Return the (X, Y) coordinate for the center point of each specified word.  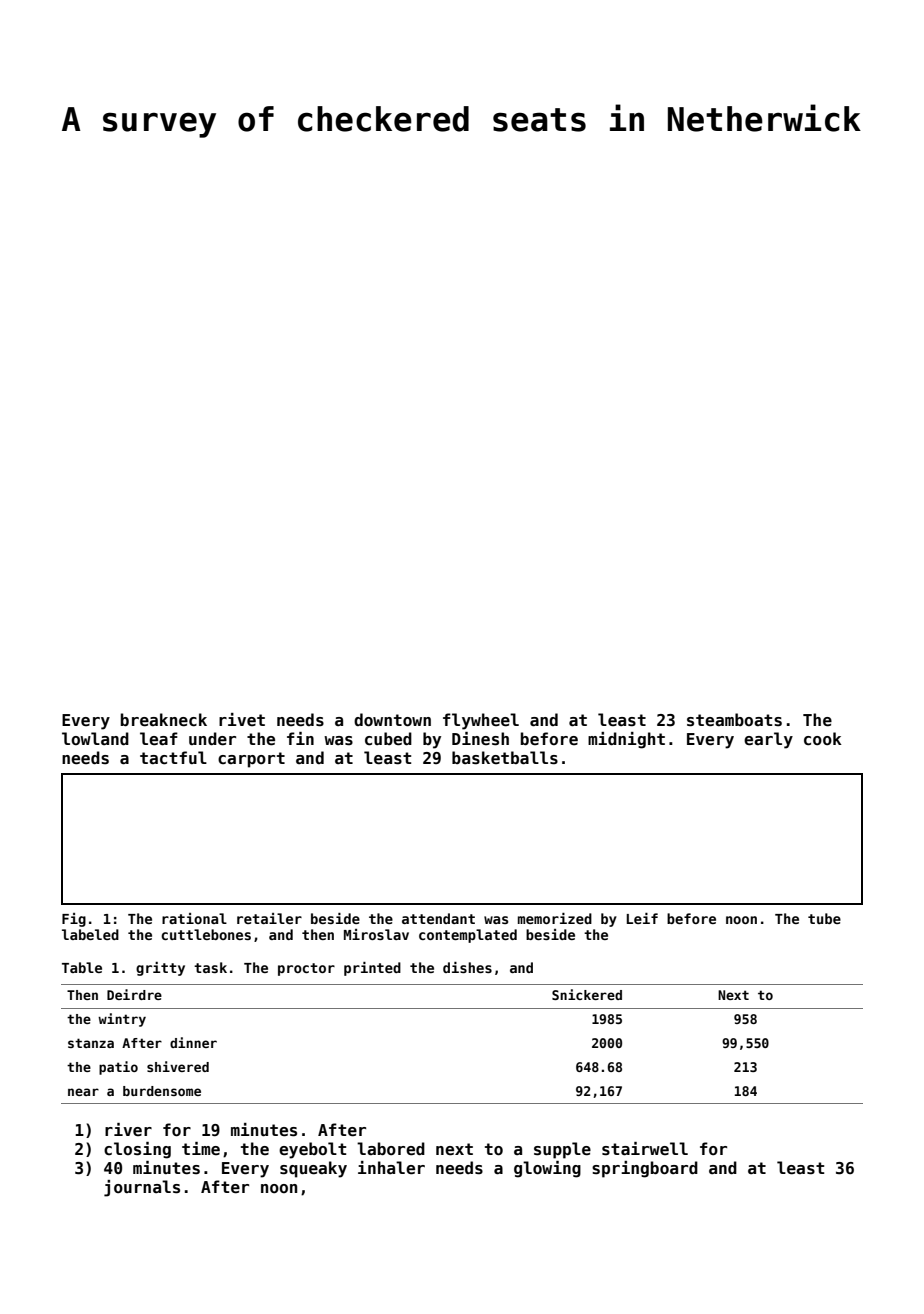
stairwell (645, 1149)
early (768, 740)
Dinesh (480, 739)
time (201, 1148)
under (212, 739)
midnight (626, 740)
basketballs (505, 758)
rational (194, 918)
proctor (306, 969)
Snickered (587, 994)
